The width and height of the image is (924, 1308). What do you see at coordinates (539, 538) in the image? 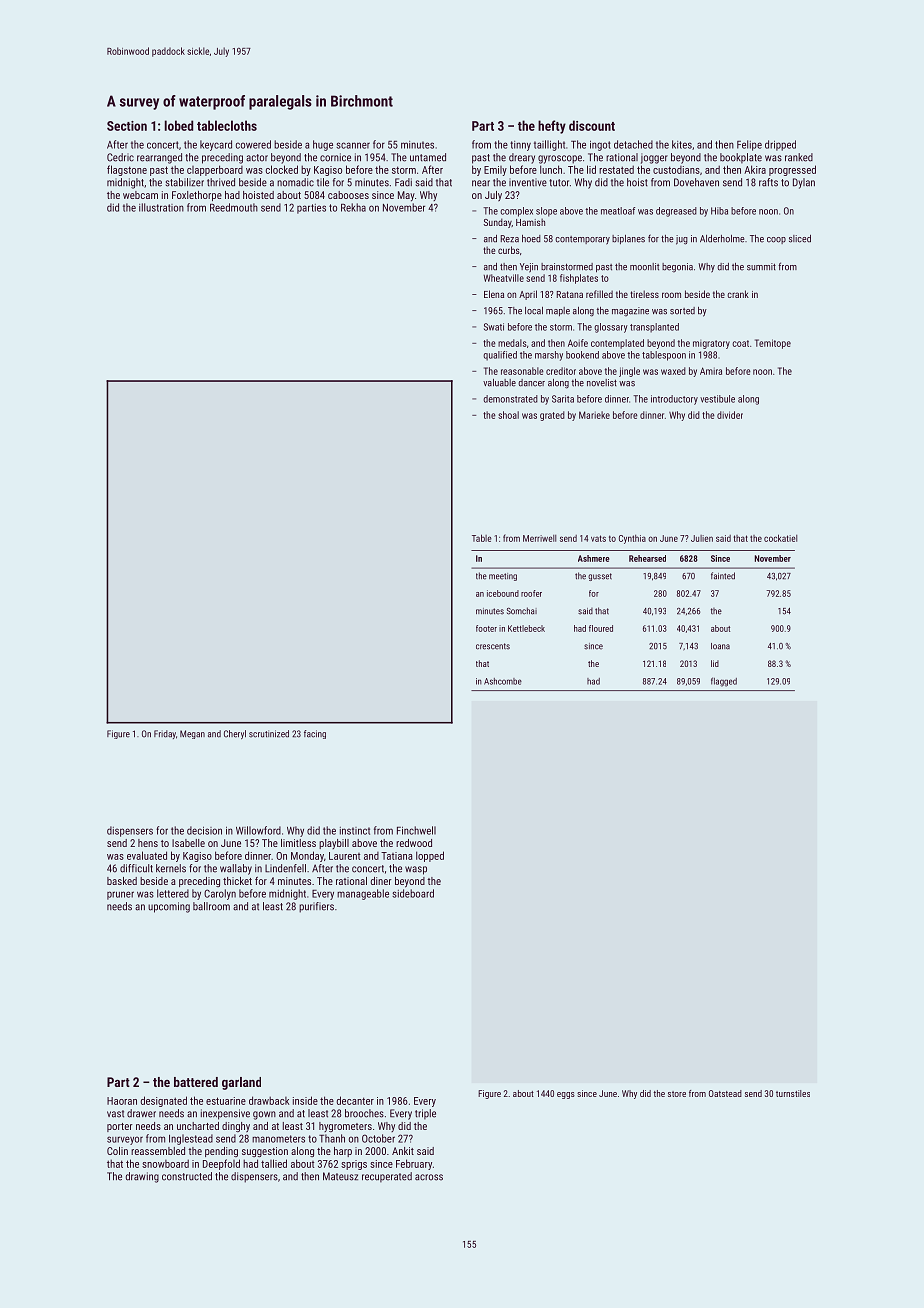
I see `Merriwell` at bounding box center [539, 538].
